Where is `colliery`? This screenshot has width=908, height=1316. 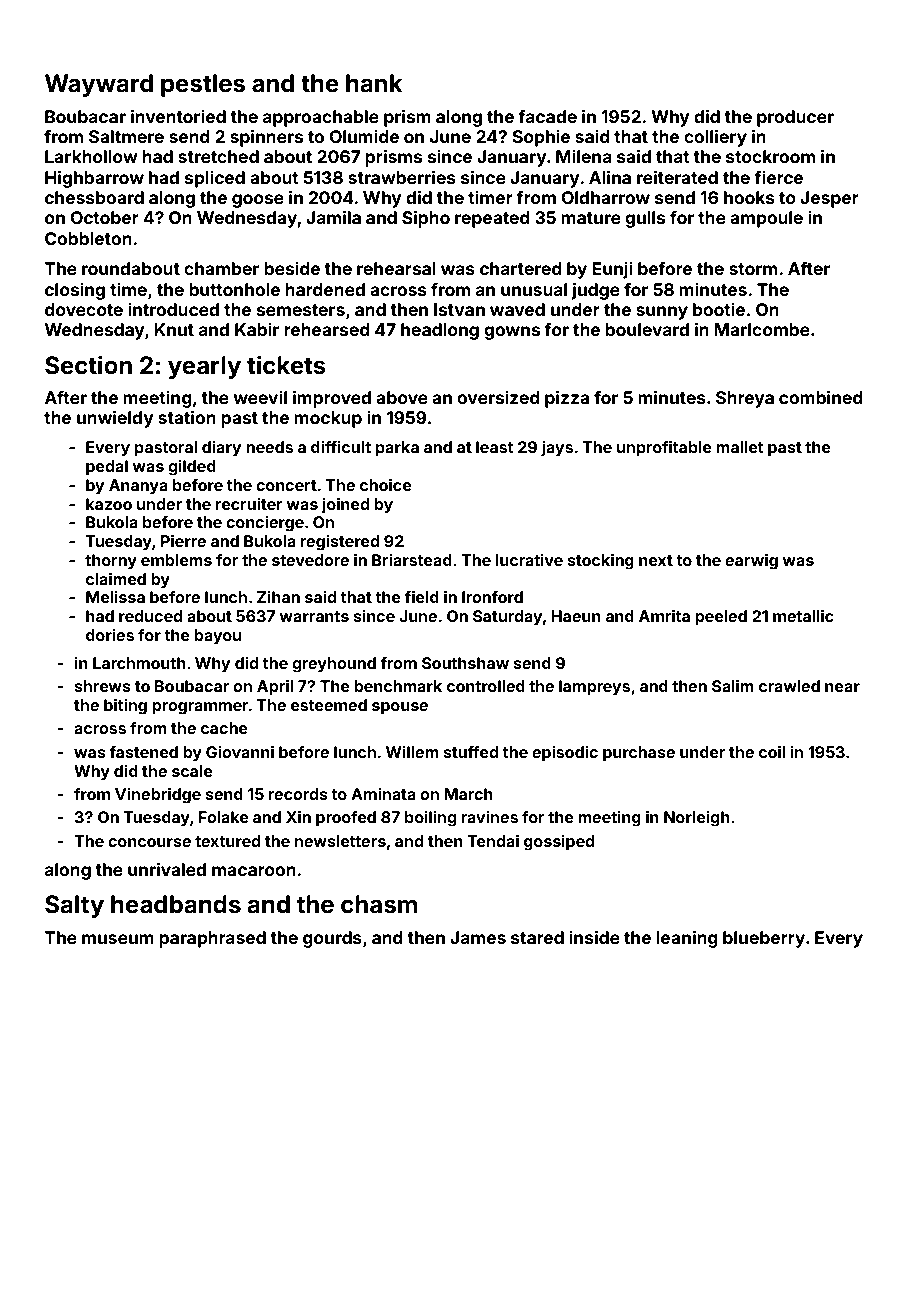 colliery is located at coordinates (715, 138).
